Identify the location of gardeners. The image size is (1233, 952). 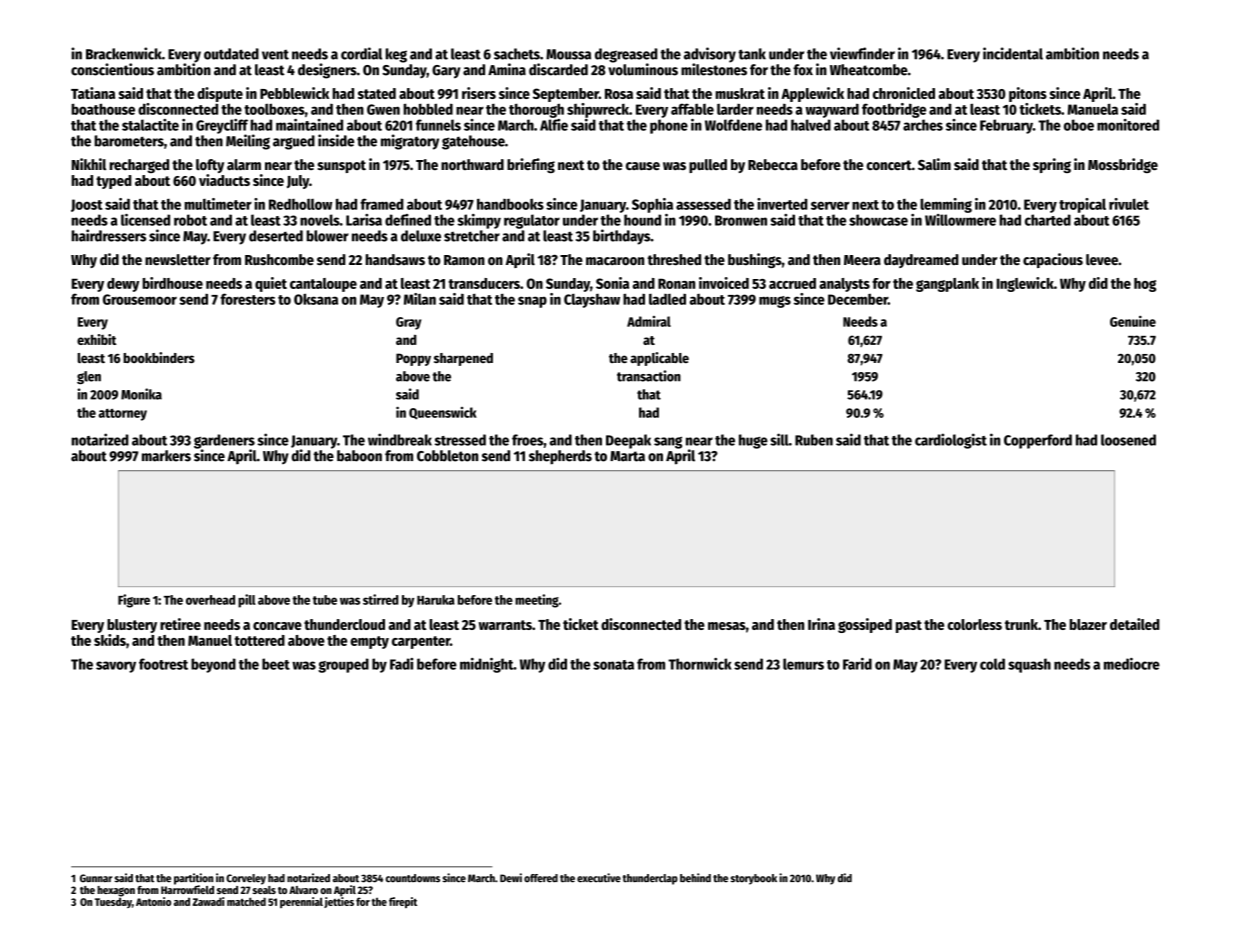
(224, 441).
